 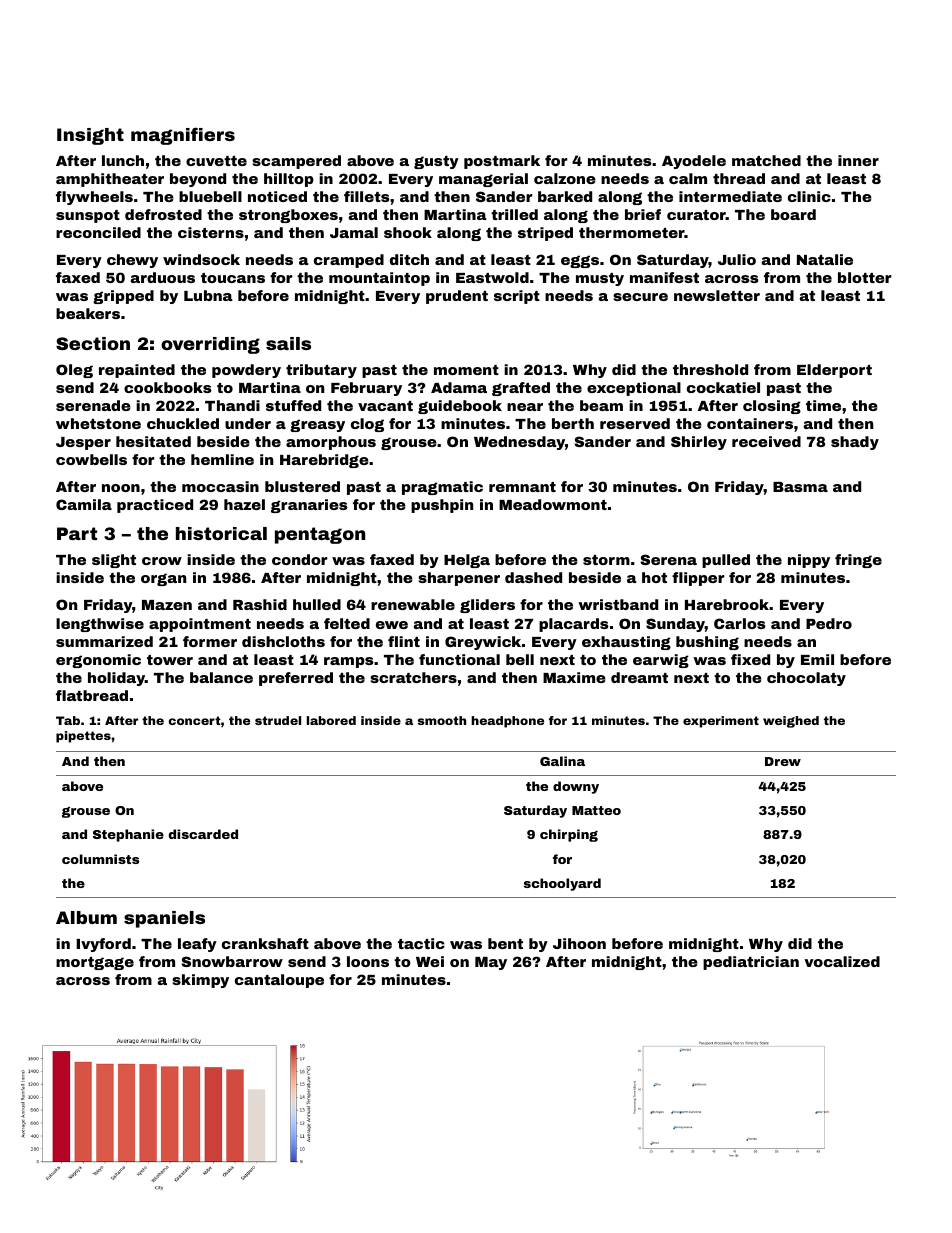 I want to click on vocalized, so click(x=842, y=961).
